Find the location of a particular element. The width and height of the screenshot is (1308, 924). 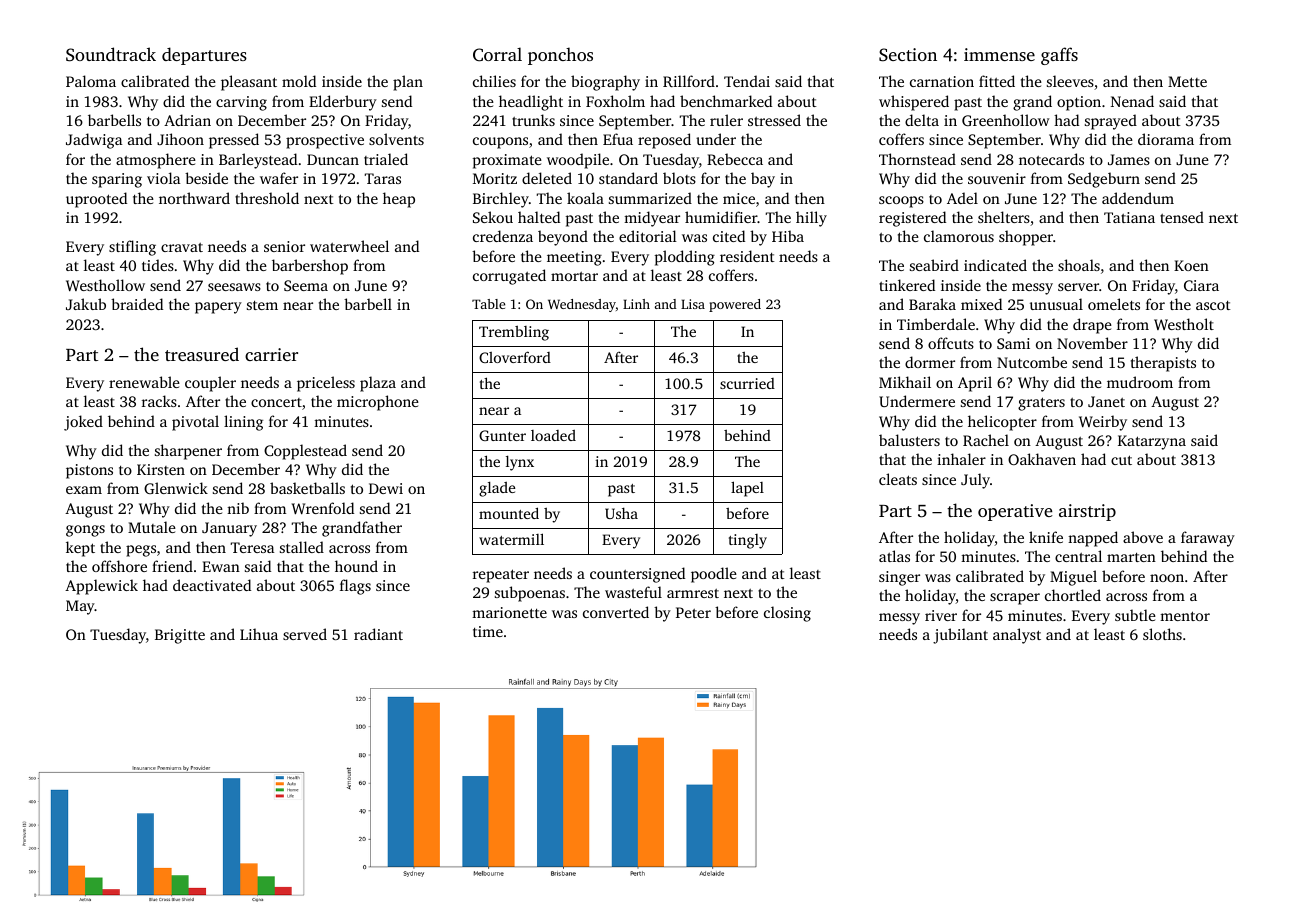

Applewick is located at coordinates (101, 587).
